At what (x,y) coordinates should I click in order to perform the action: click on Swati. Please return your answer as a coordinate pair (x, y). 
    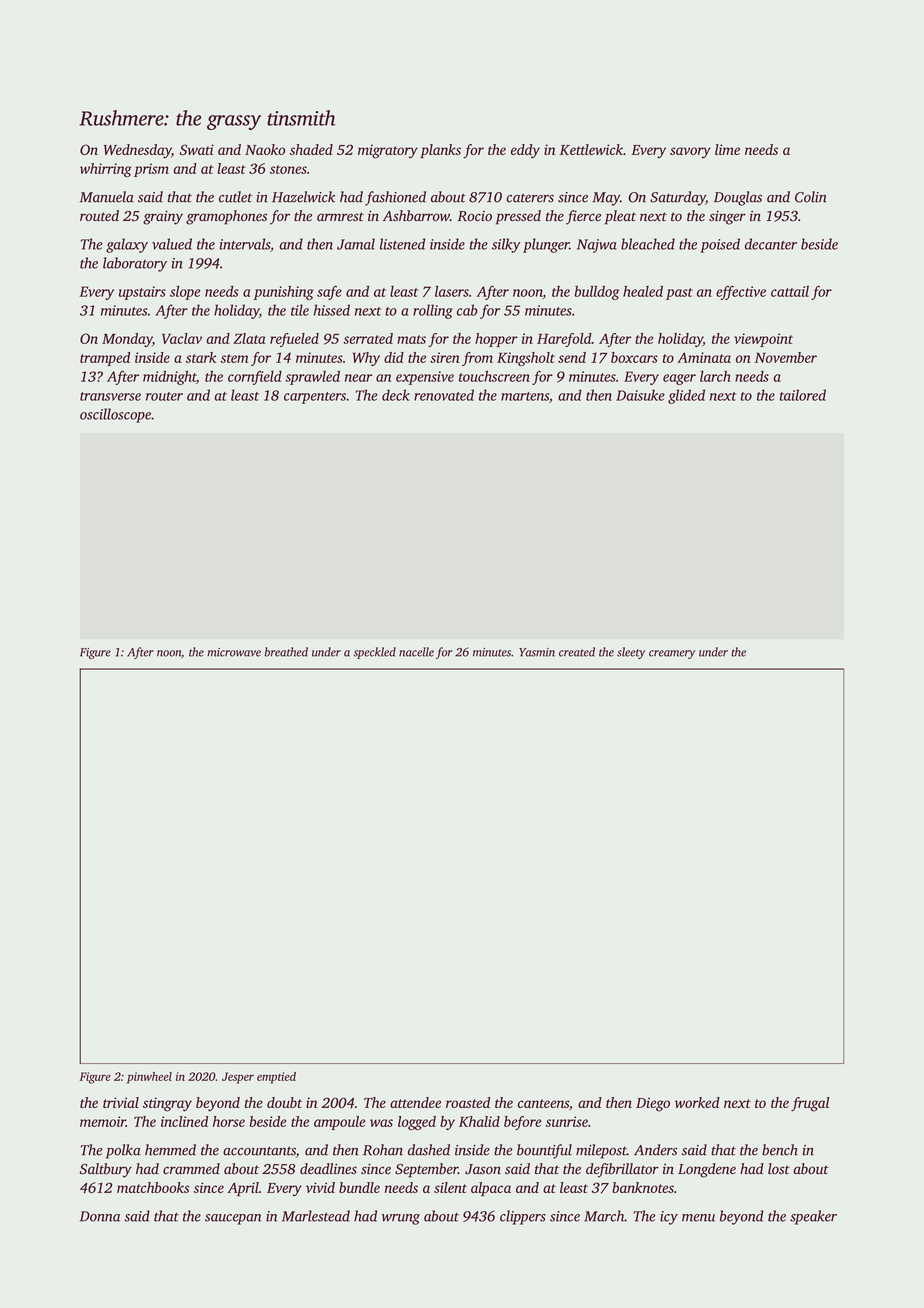
    Looking at the image, I should click on (197, 149).
